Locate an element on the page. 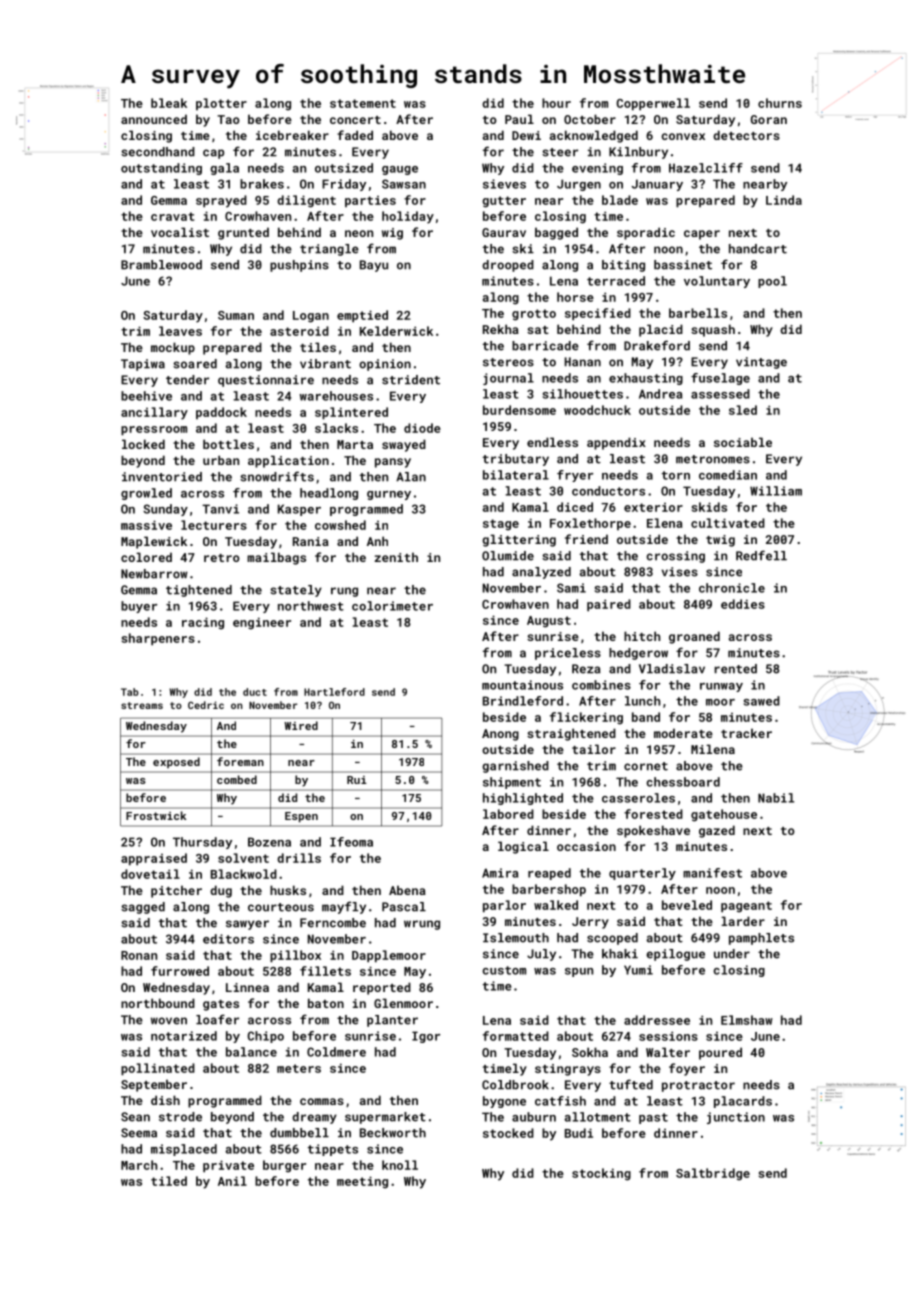  bleak is located at coordinates (169, 103).
